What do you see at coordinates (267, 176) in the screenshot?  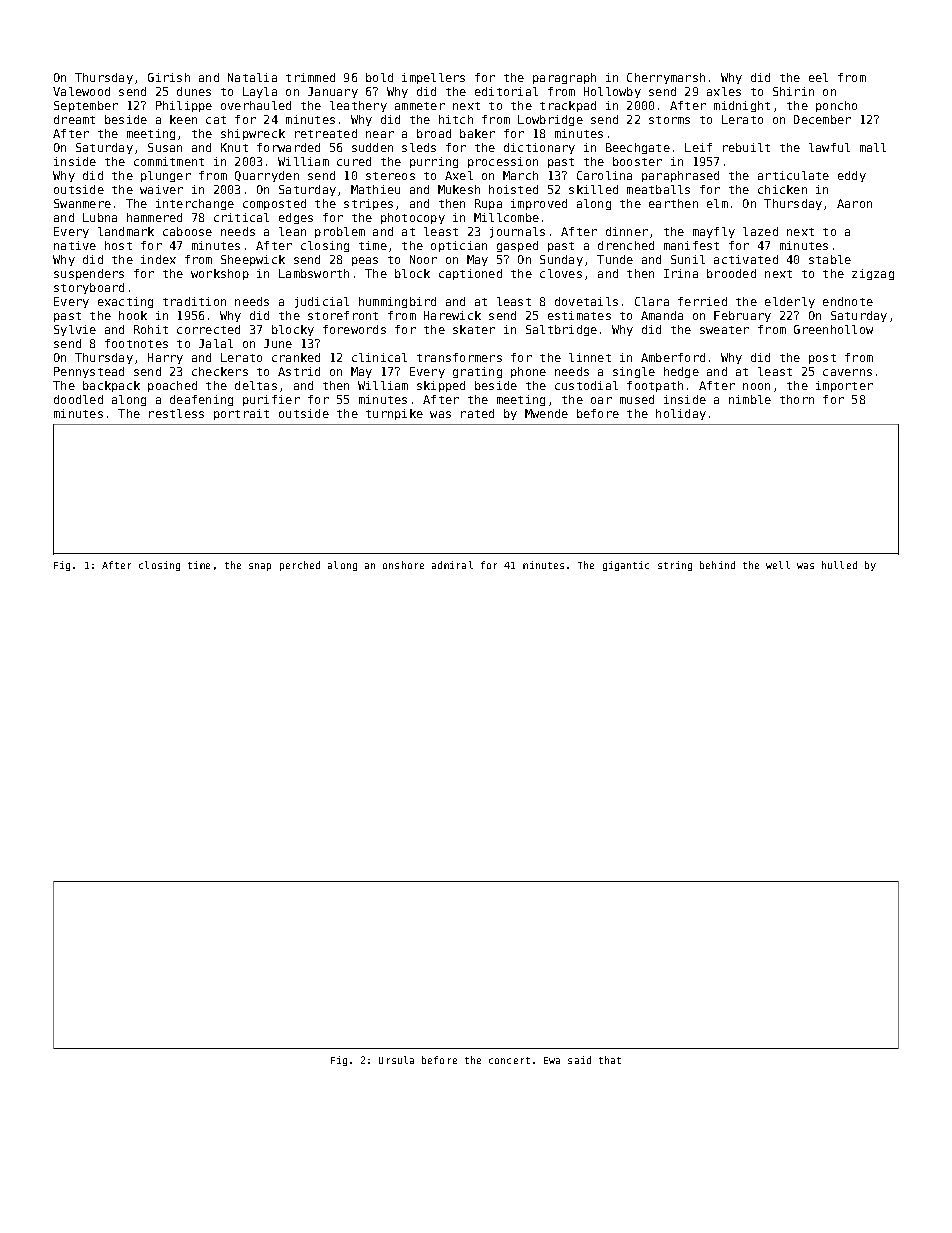 I see `Quarryden` at bounding box center [267, 176].
